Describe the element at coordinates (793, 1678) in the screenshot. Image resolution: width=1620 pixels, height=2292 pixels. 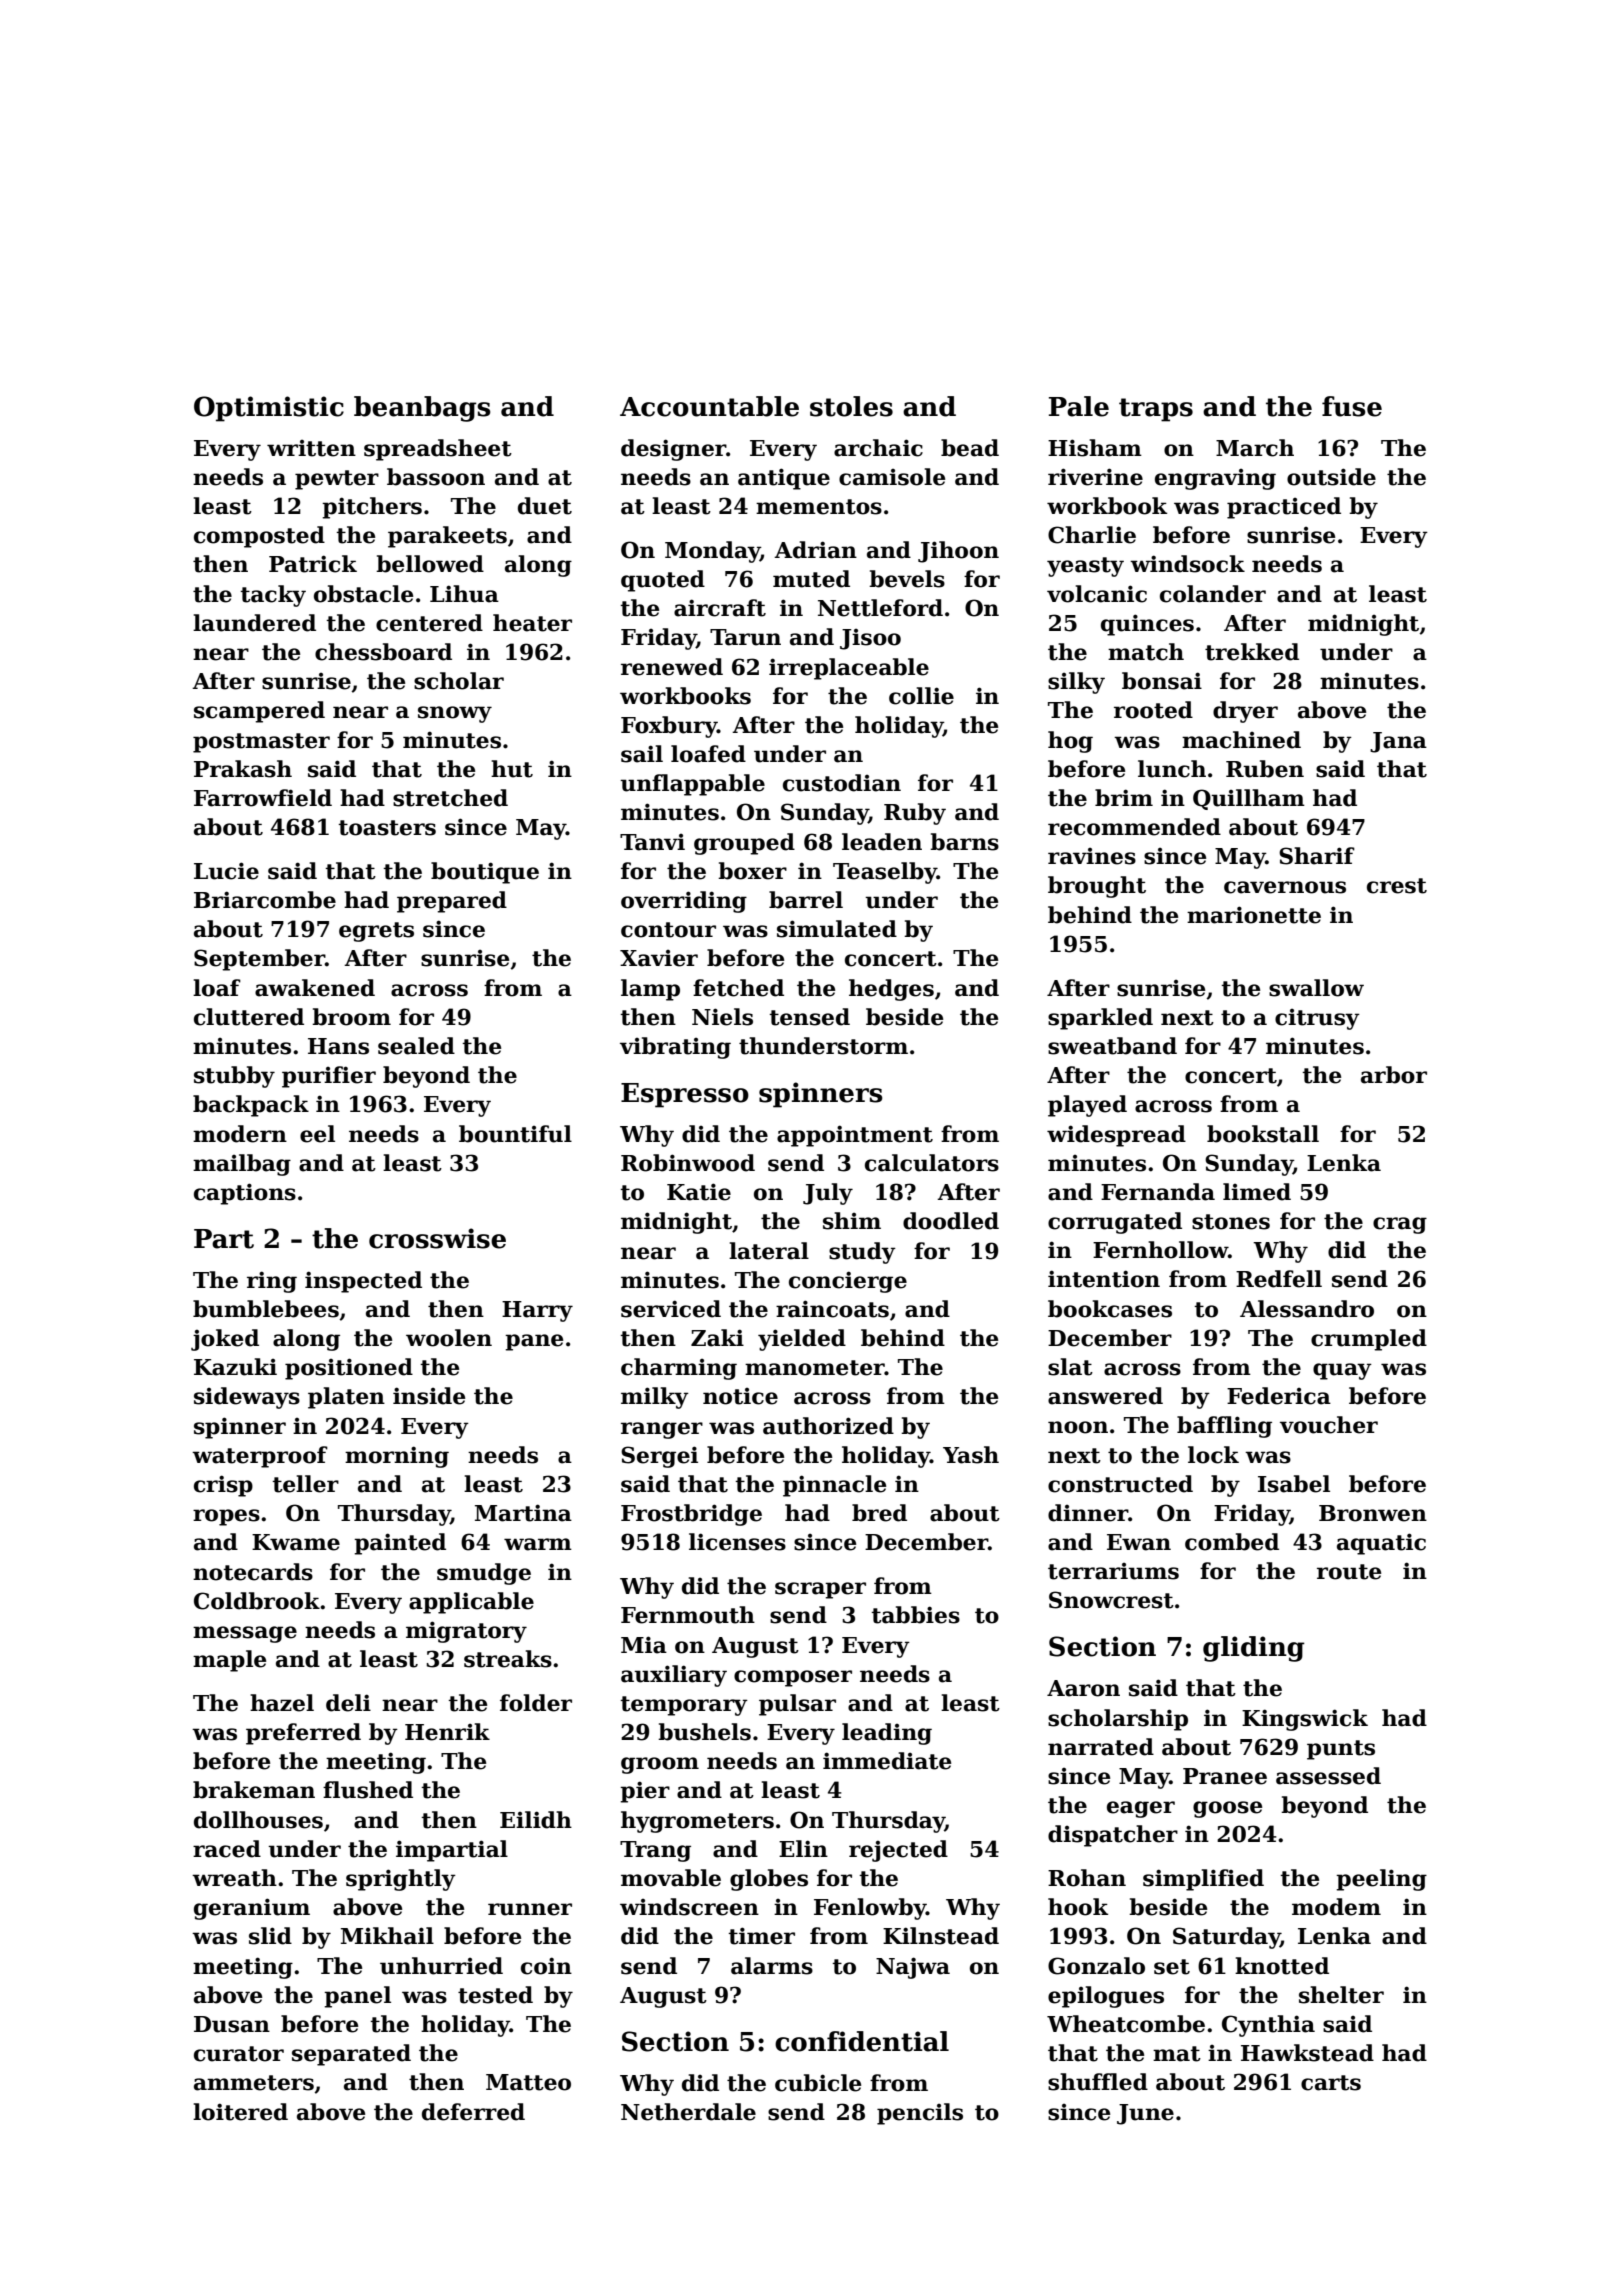
I see `composer` at that location.
